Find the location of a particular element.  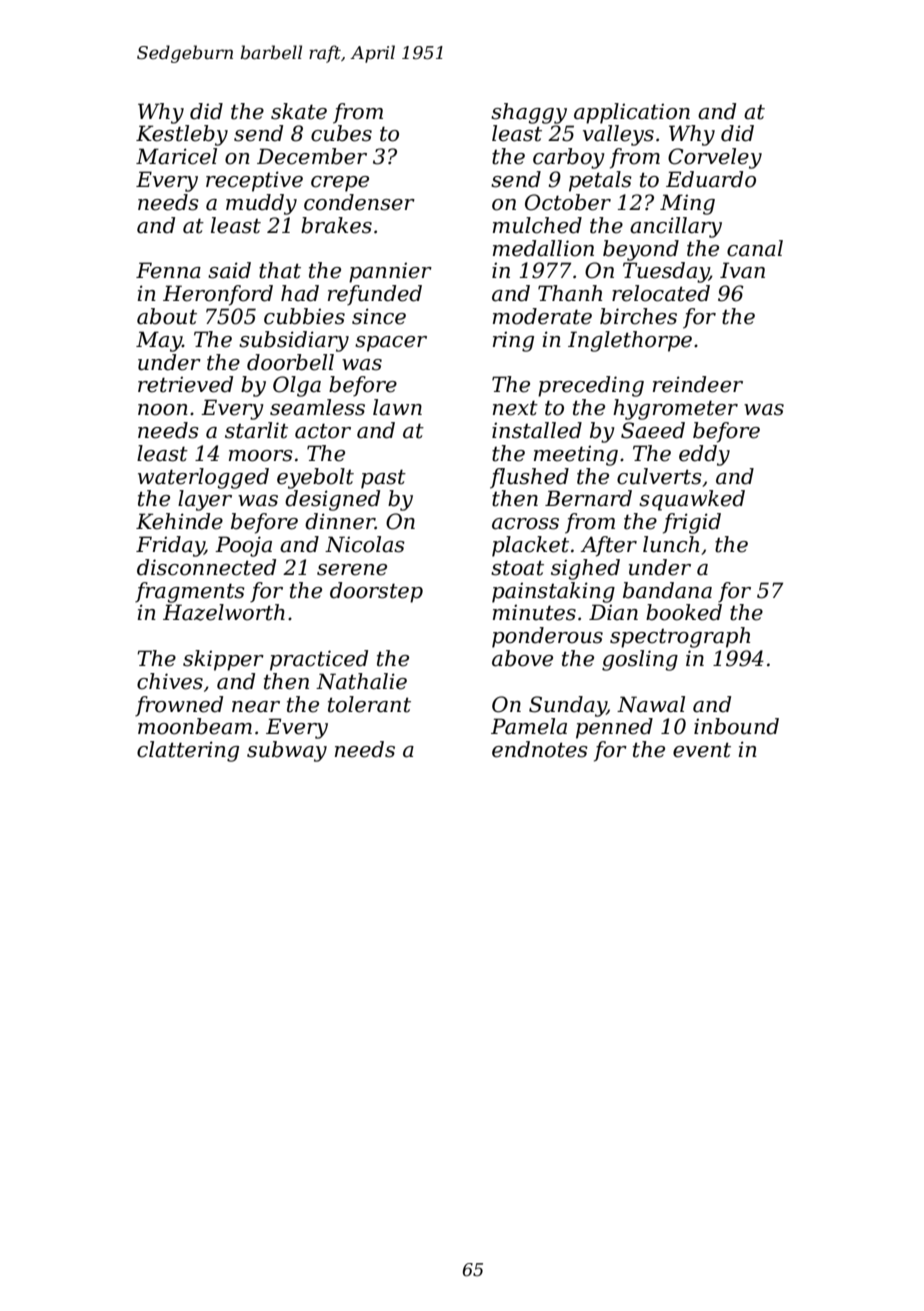

shaggy is located at coordinates (529, 113).
